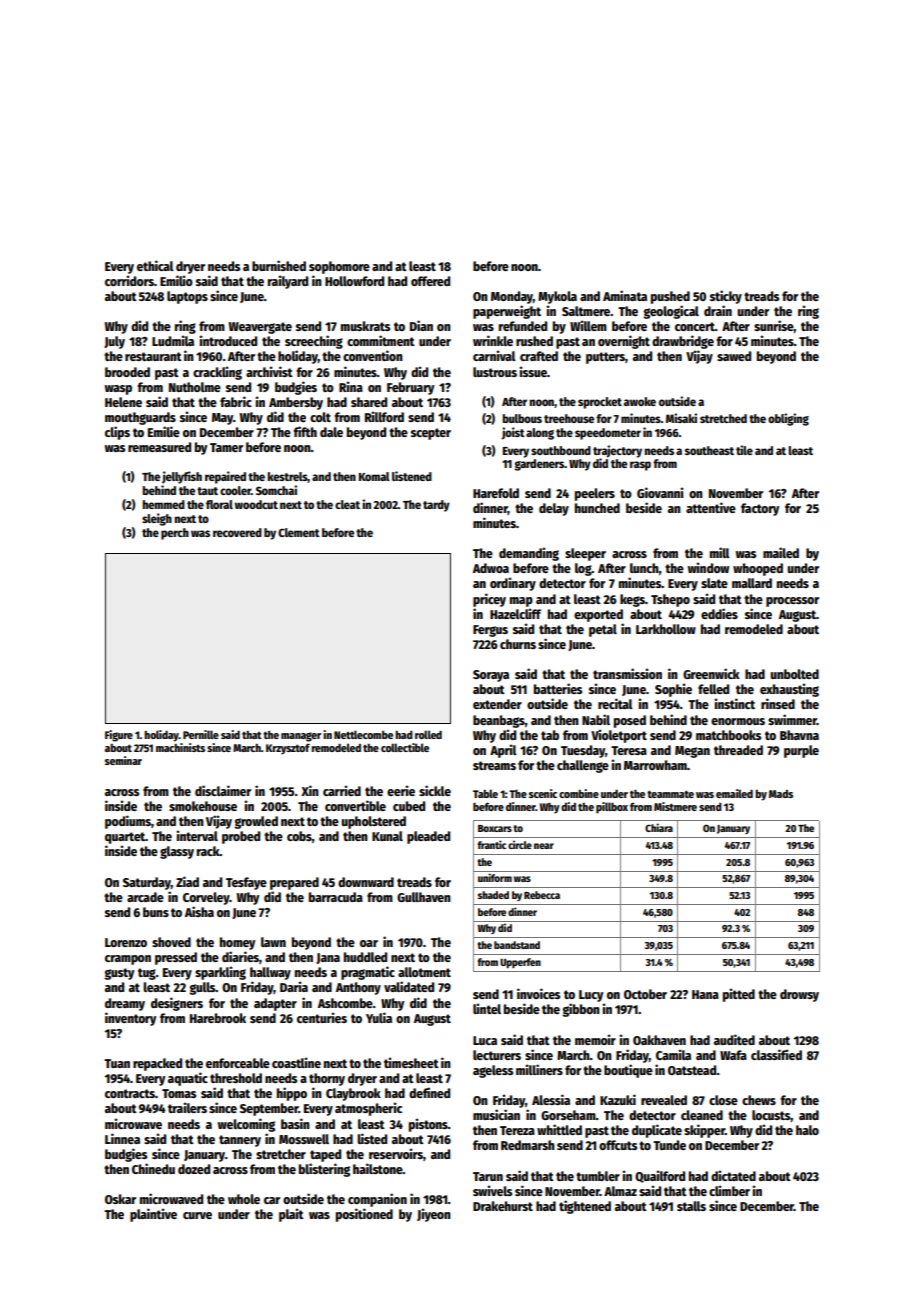 Image resolution: width=924 pixels, height=1308 pixels. I want to click on sawed, so click(734, 356).
